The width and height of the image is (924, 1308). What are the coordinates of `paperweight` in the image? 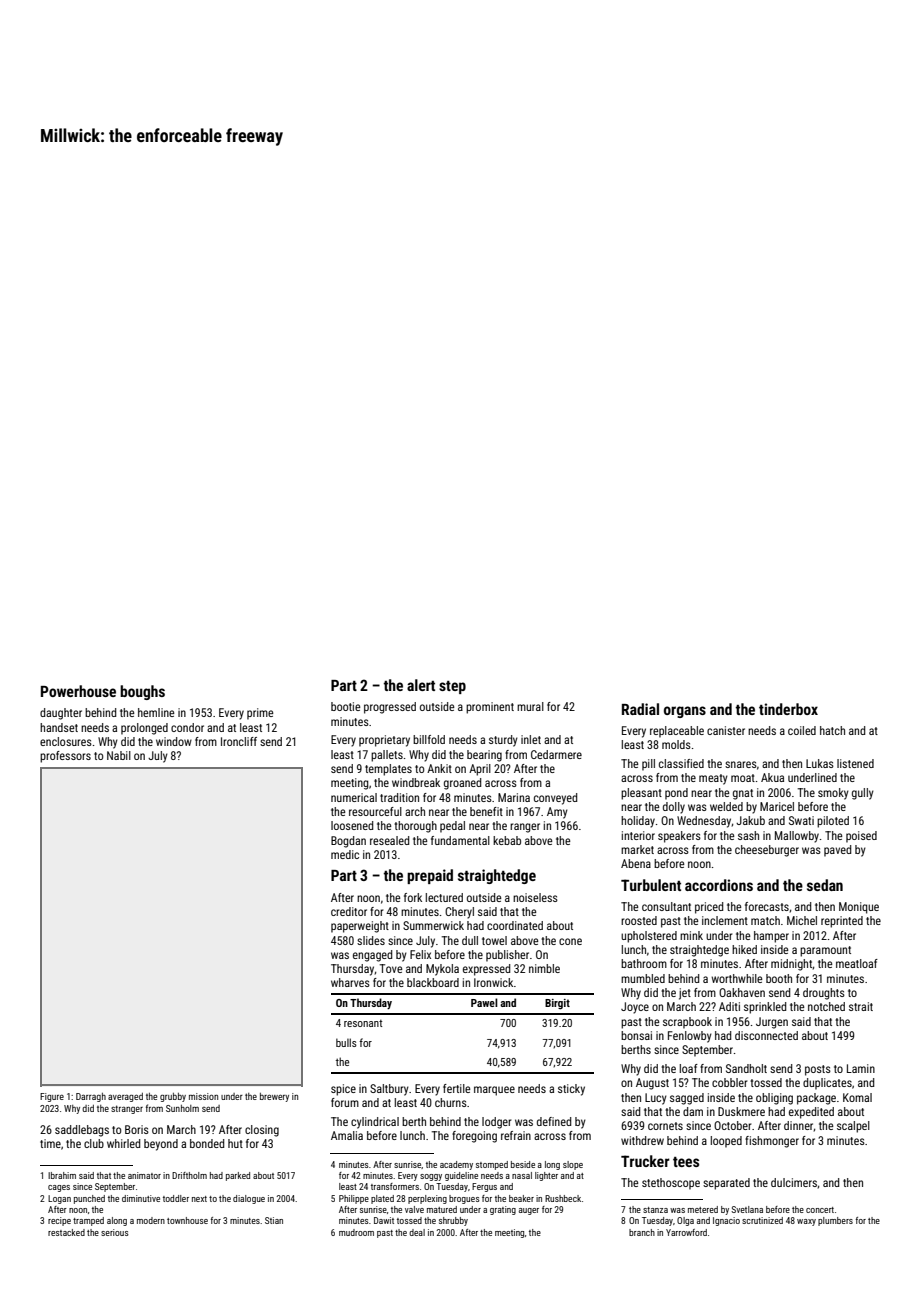 It's located at (360, 927).
